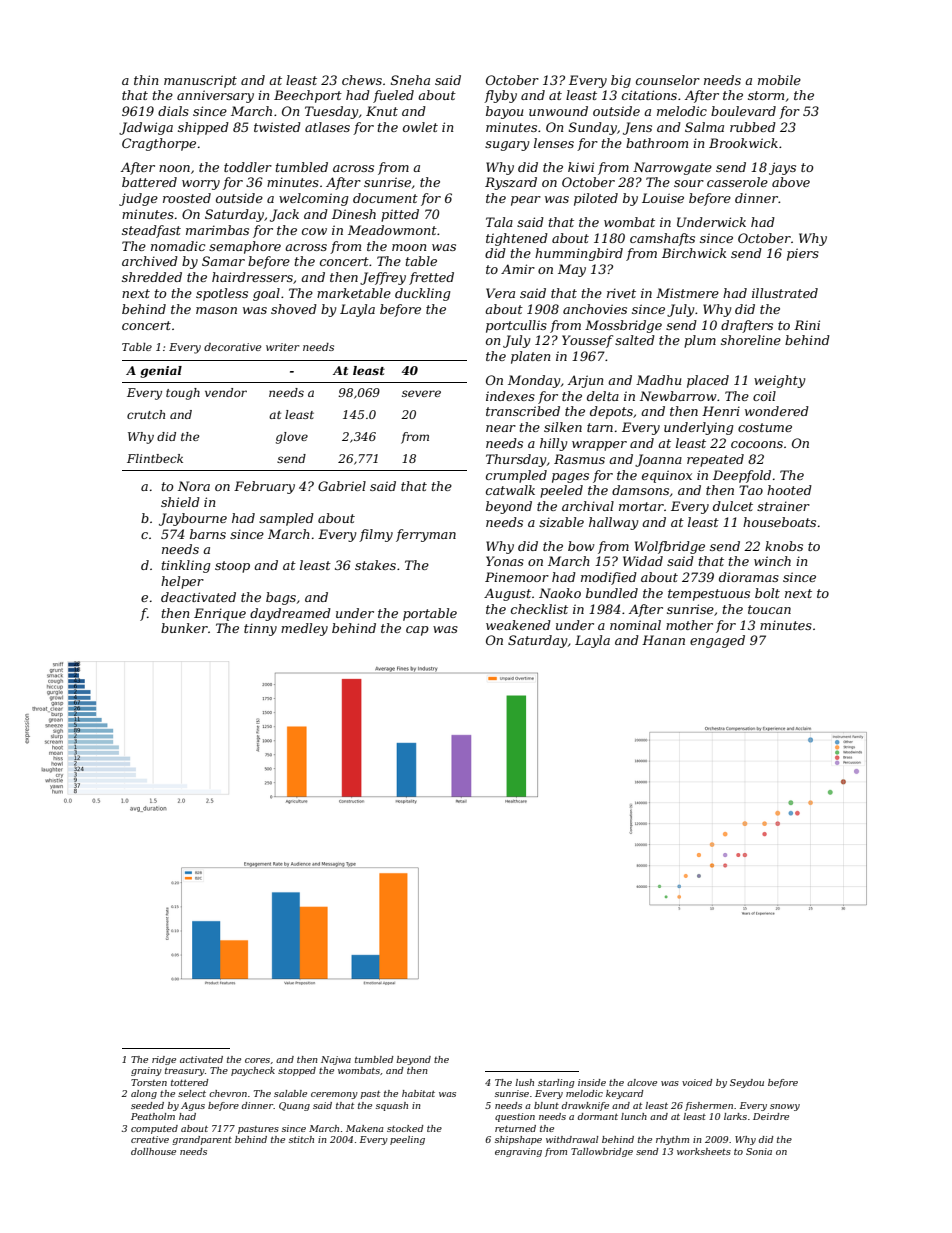 The width and height of the screenshot is (952, 1233). What do you see at coordinates (518, 625) in the screenshot?
I see `weakened` at bounding box center [518, 625].
